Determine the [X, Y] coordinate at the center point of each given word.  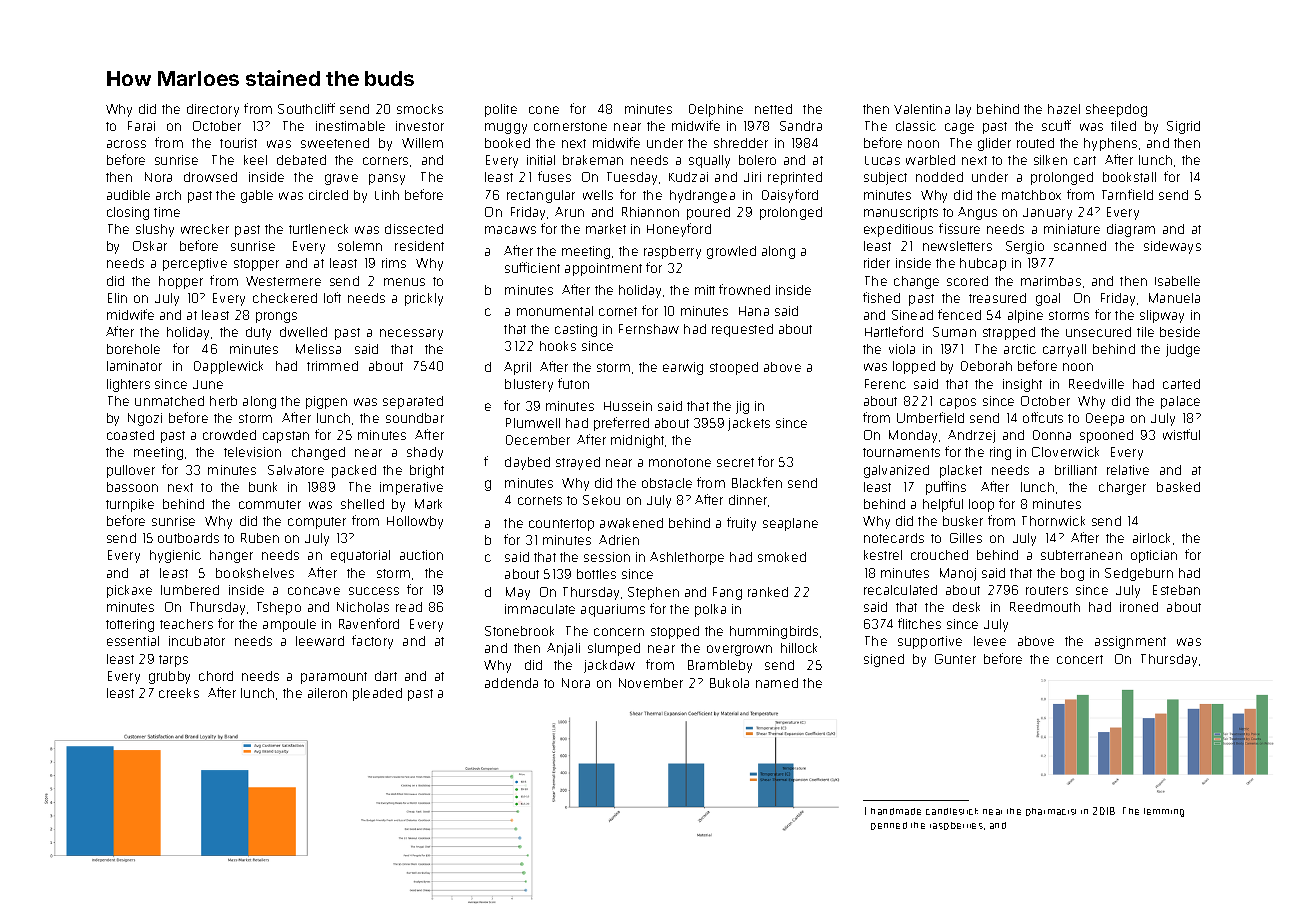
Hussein [628, 406]
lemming [1164, 812]
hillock [799, 648]
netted [773, 109]
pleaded [377, 694]
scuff [1056, 125]
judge [1183, 350]
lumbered [190, 590]
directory [213, 110]
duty [258, 333]
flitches [919, 623]
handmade [896, 811]
